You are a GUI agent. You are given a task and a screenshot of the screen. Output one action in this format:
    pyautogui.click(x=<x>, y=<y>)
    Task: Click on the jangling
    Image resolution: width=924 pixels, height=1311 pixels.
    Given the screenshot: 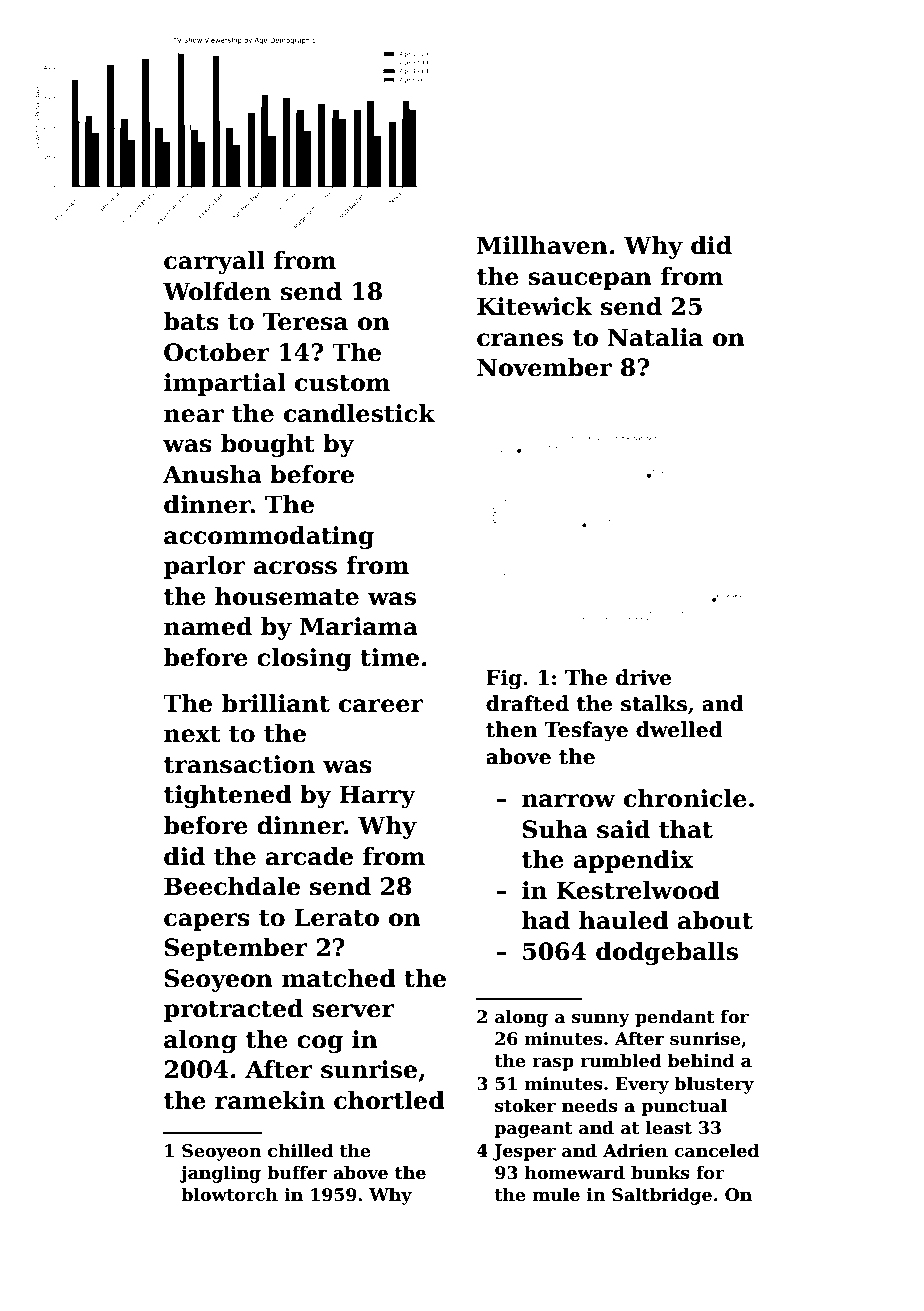 What is the action you would take?
    pyautogui.click(x=220, y=1174)
